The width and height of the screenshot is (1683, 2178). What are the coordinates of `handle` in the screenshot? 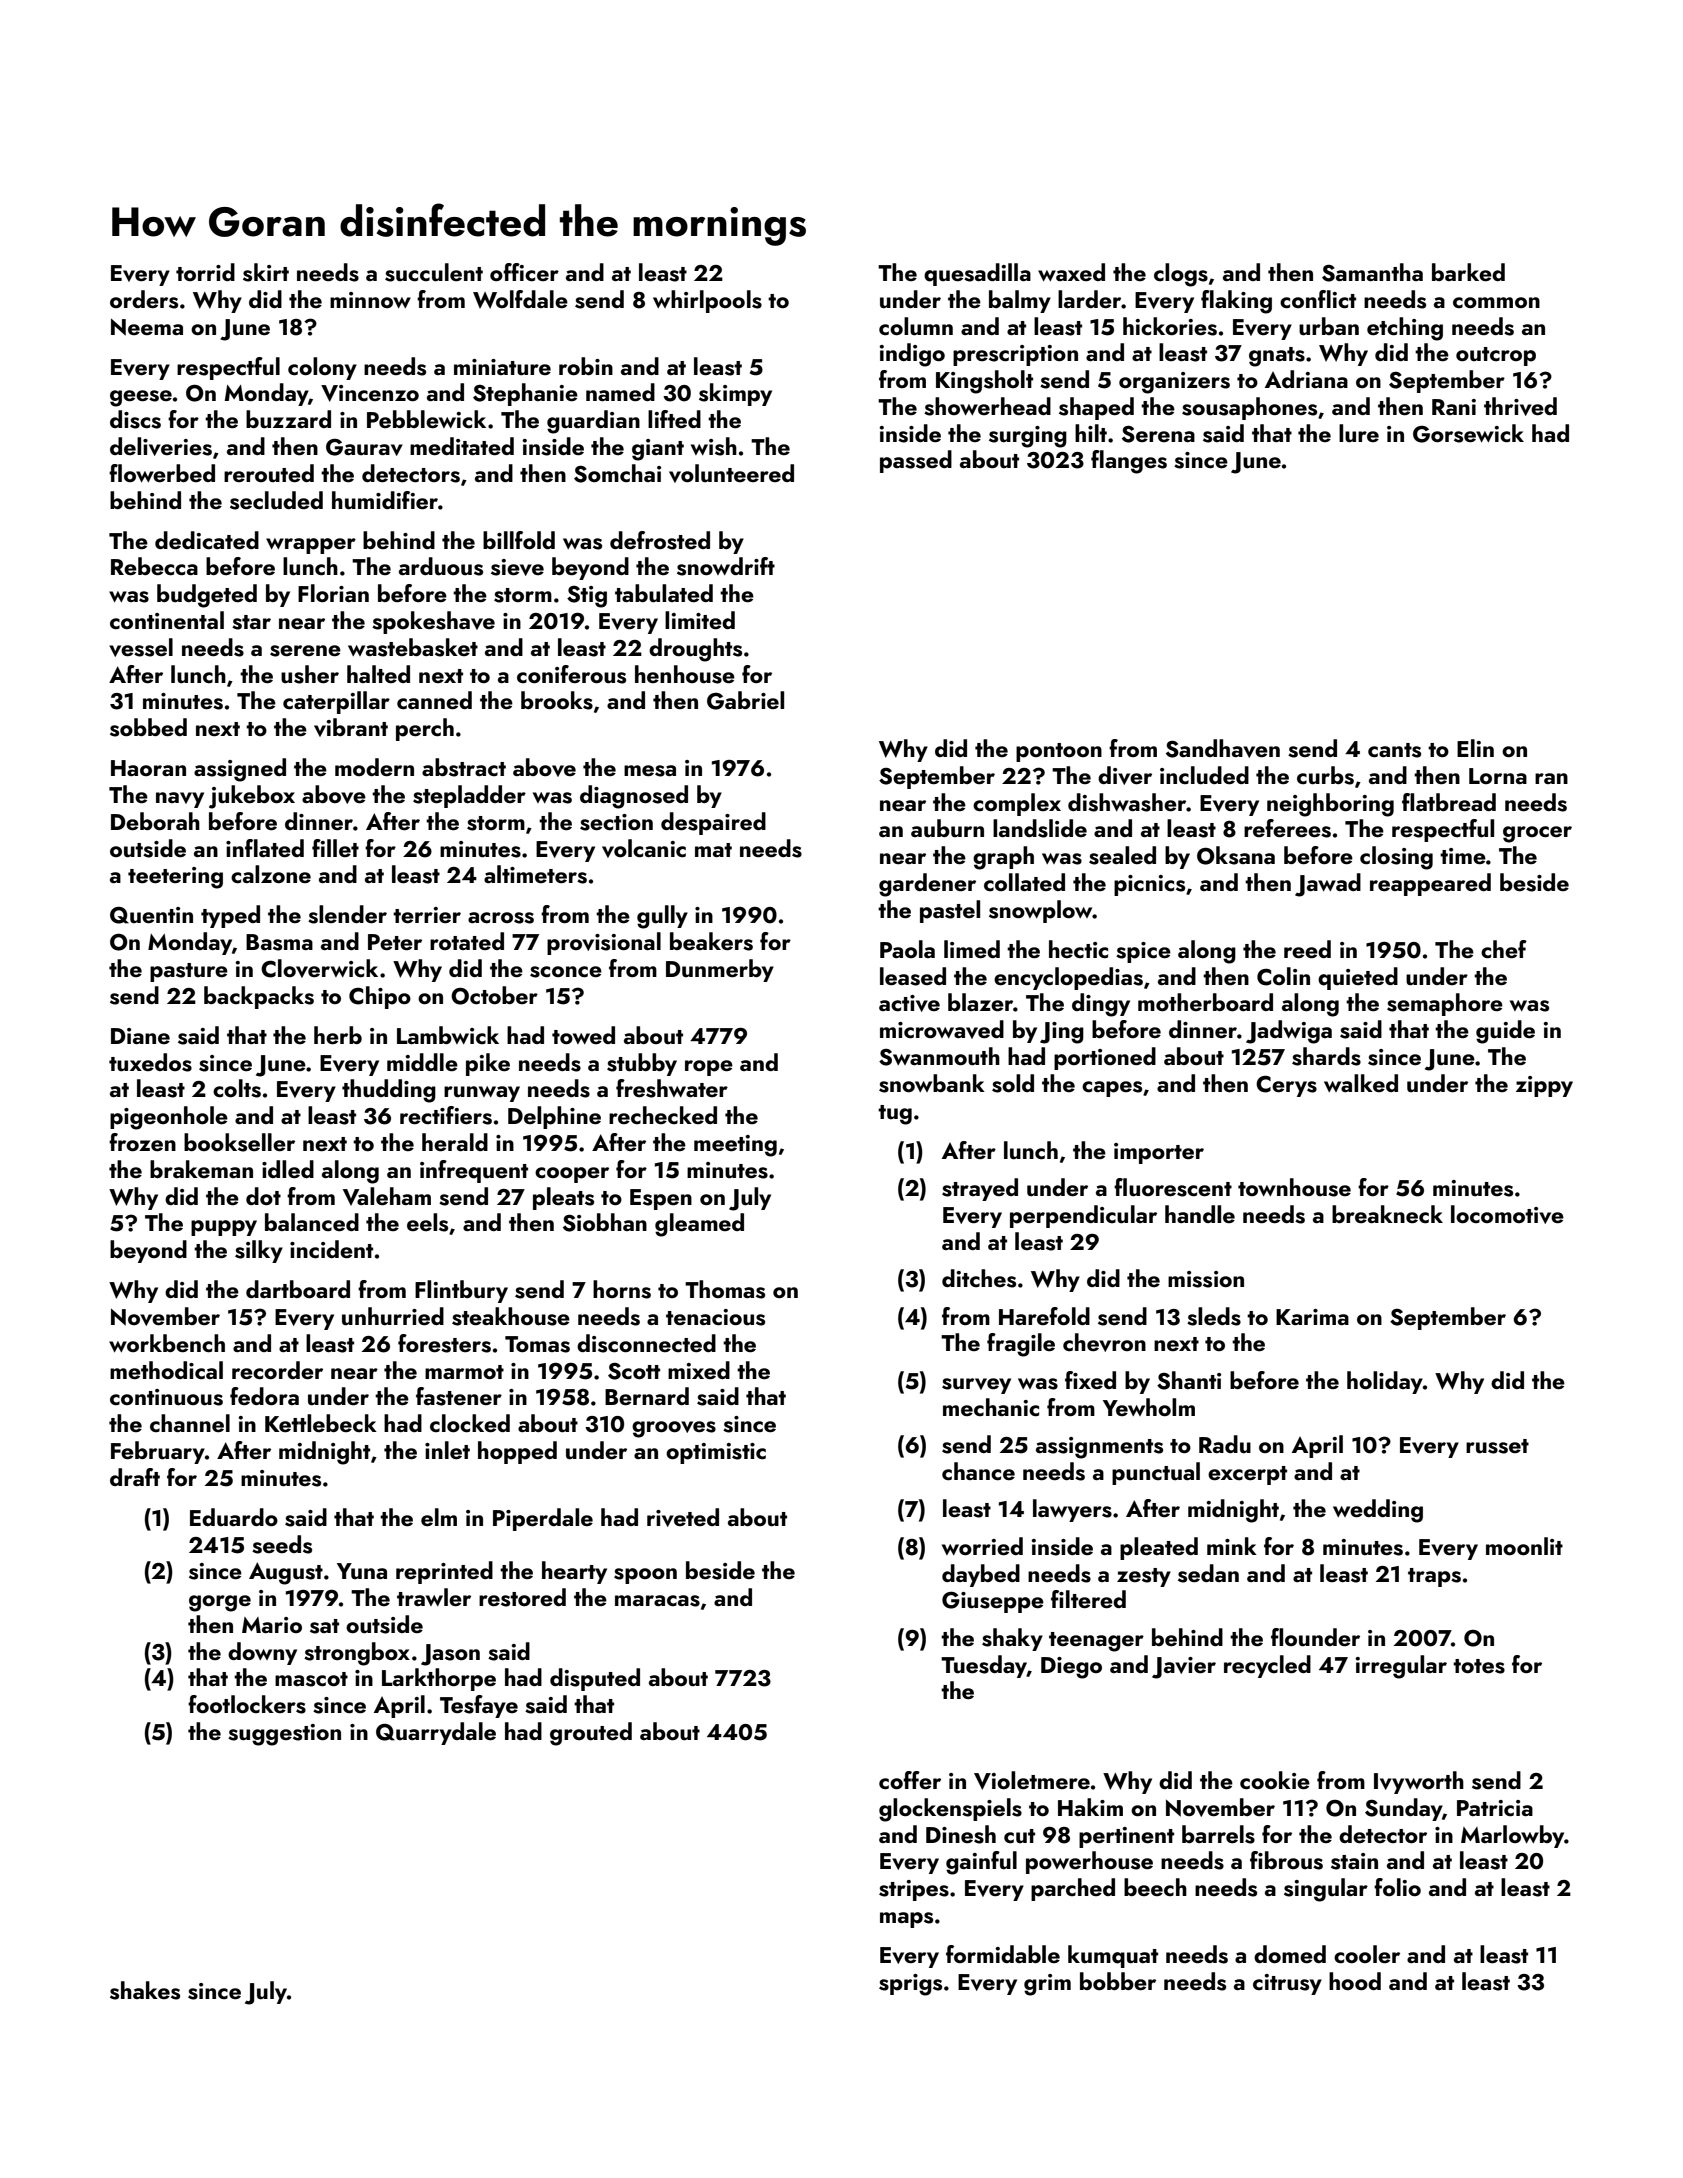 It's located at (1200, 1214).
